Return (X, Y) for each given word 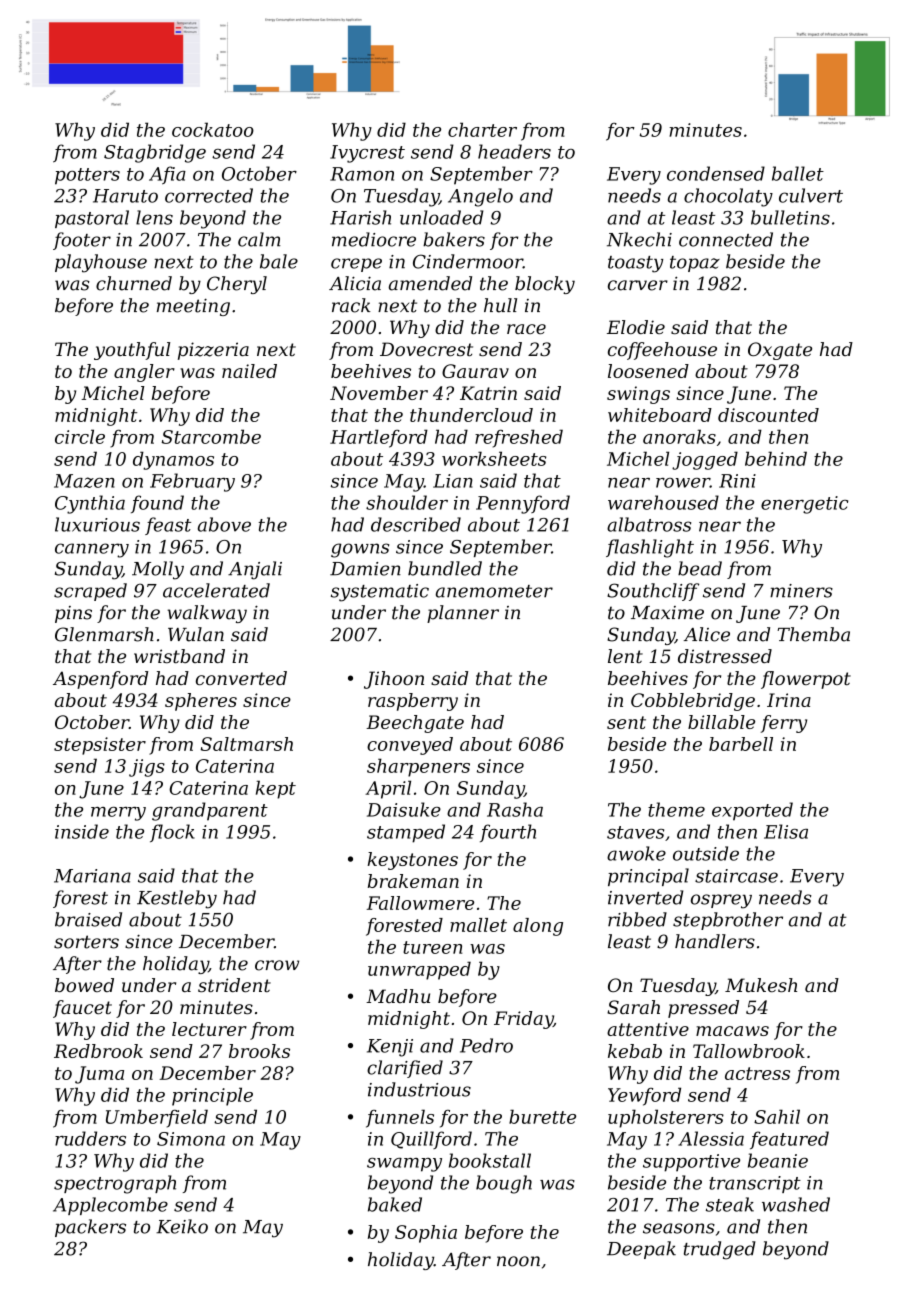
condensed (716, 173)
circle (80, 436)
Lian (453, 481)
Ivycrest (367, 154)
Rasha (515, 809)
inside (82, 831)
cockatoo (213, 129)
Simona (191, 1139)
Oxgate (780, 351)
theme (676, 809)
